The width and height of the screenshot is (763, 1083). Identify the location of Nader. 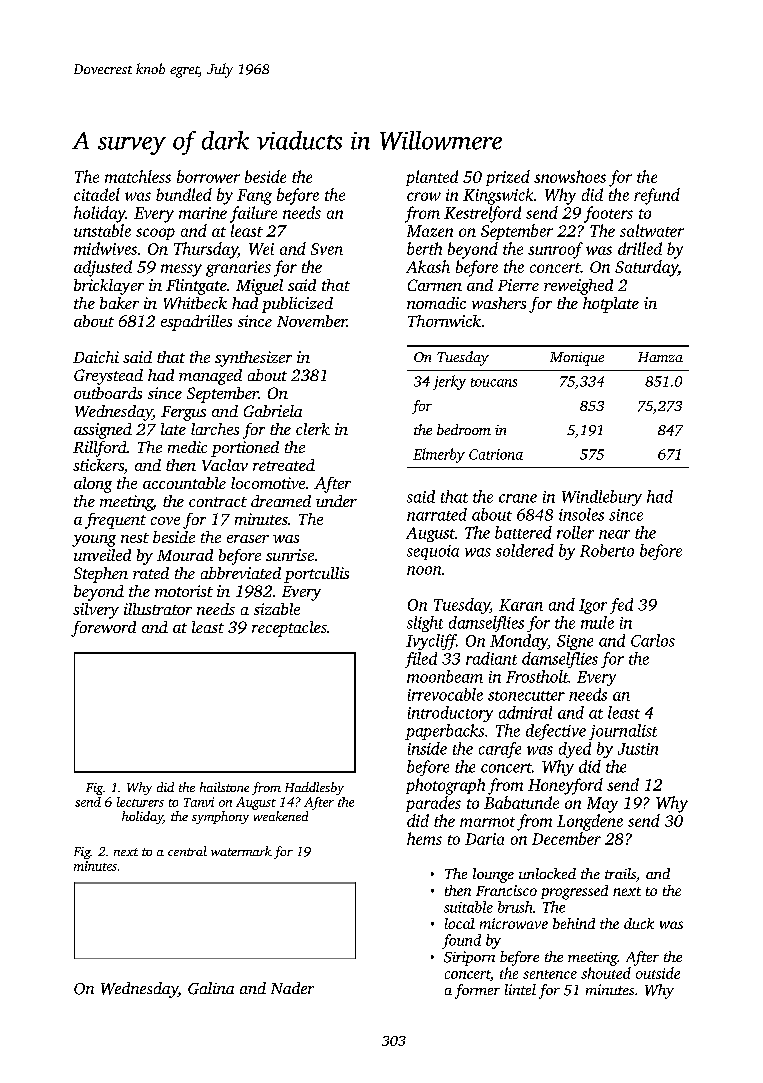
(292, 988).
